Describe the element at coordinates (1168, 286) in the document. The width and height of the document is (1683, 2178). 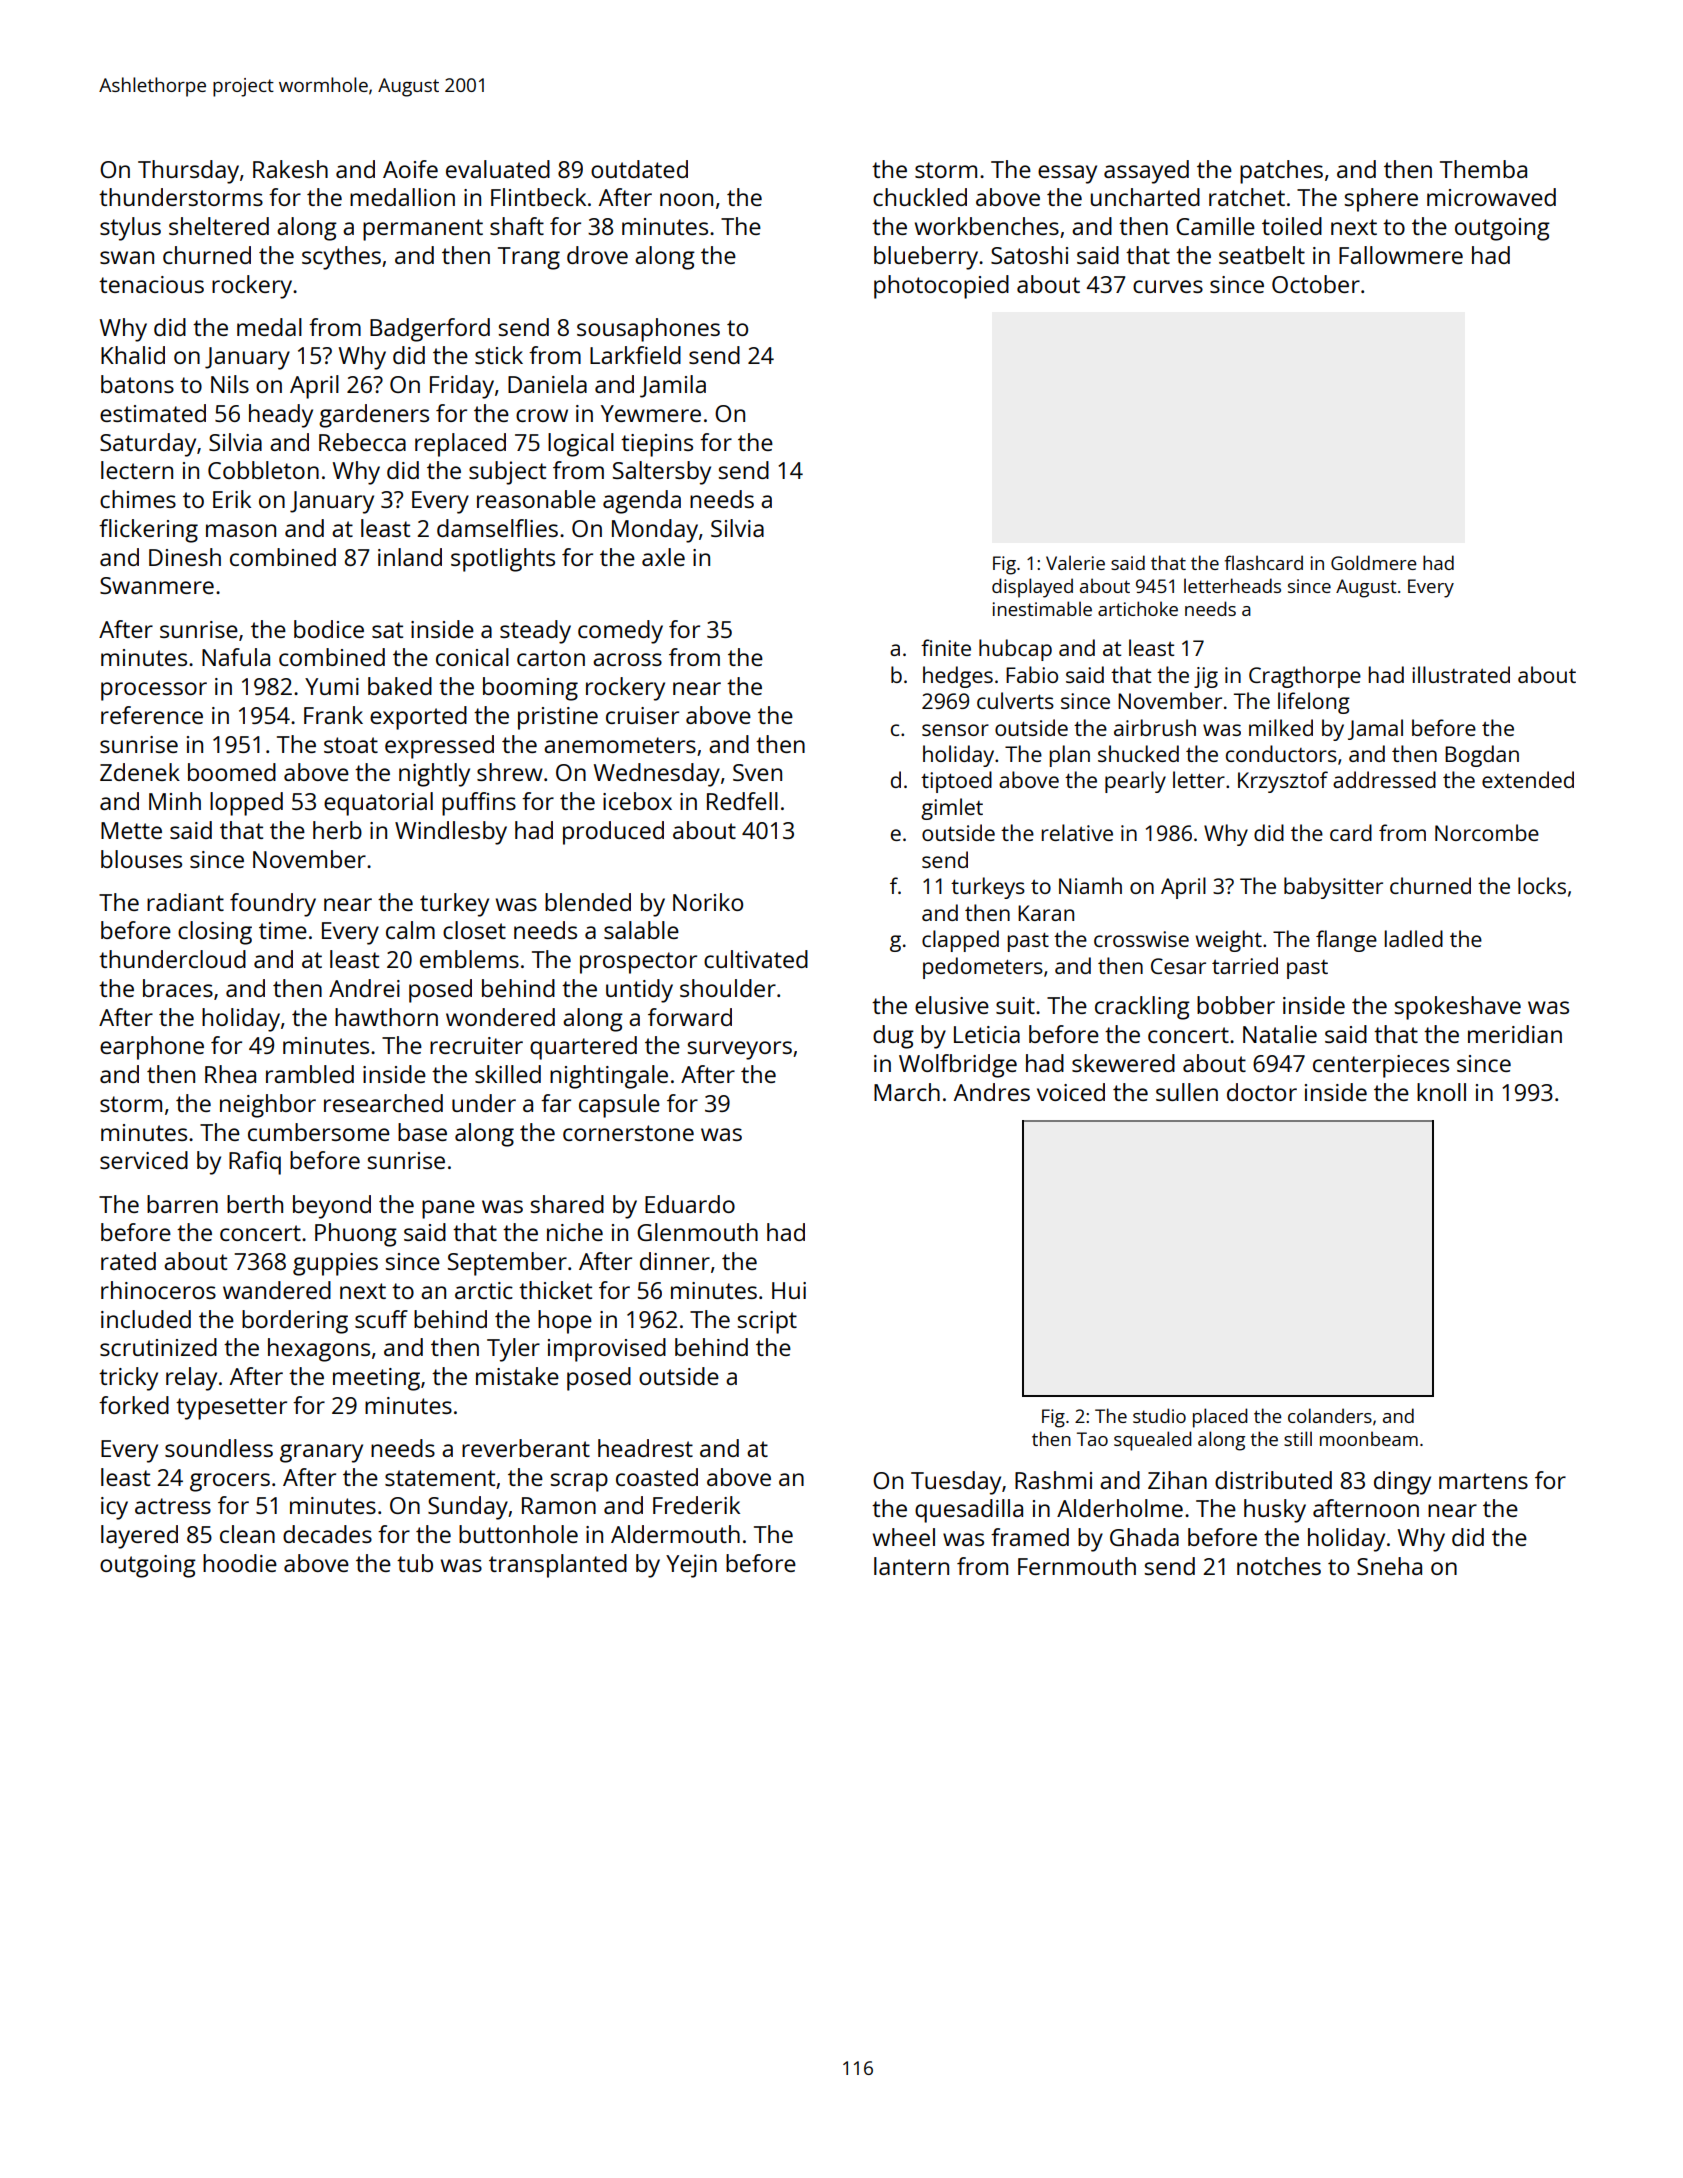
I see `curves` at that location.
